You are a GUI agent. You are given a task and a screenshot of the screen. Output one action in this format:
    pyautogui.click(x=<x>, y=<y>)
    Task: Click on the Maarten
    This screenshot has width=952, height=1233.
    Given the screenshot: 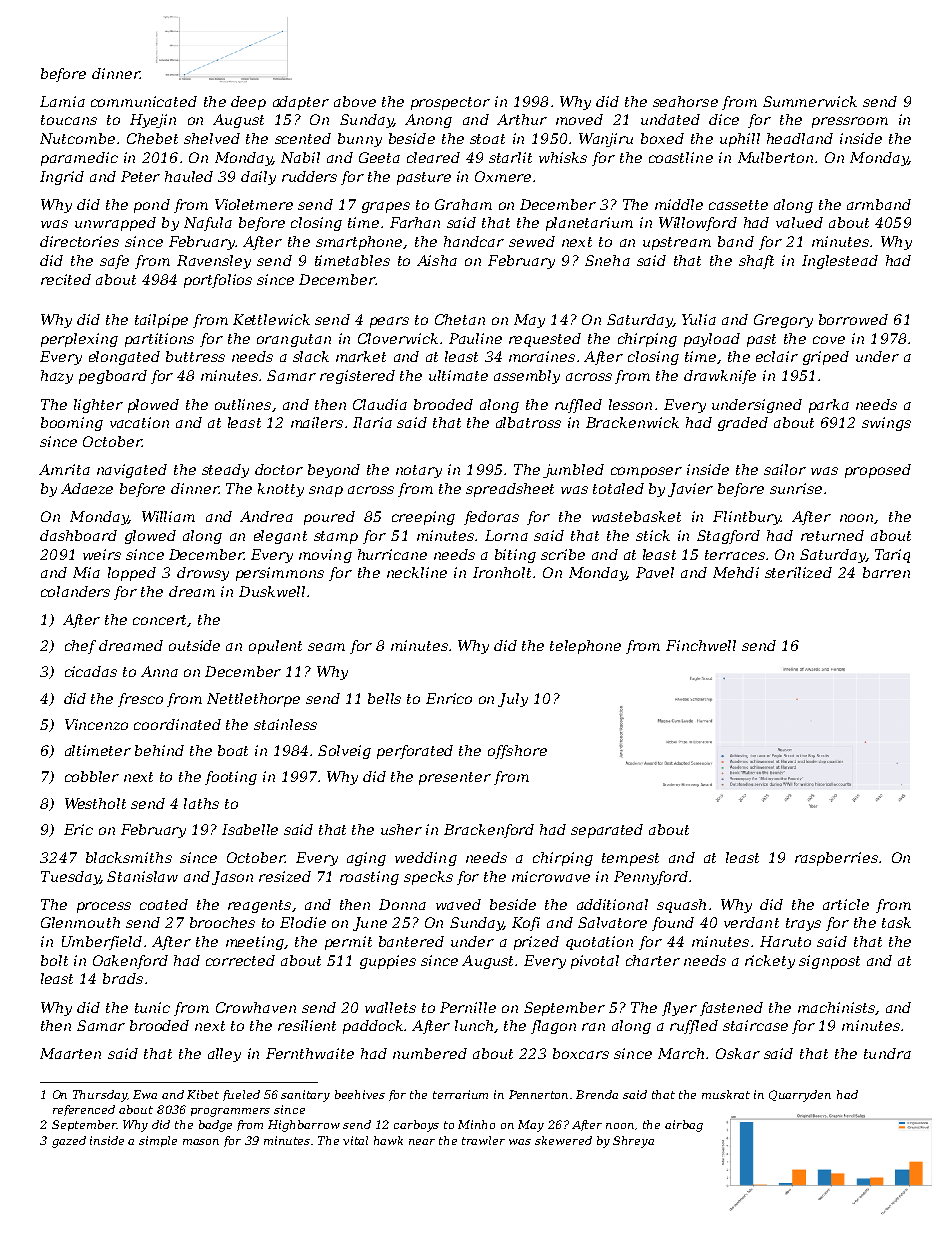 What is the action you would take?
    pyautogui.click(x=70, y=1053)
